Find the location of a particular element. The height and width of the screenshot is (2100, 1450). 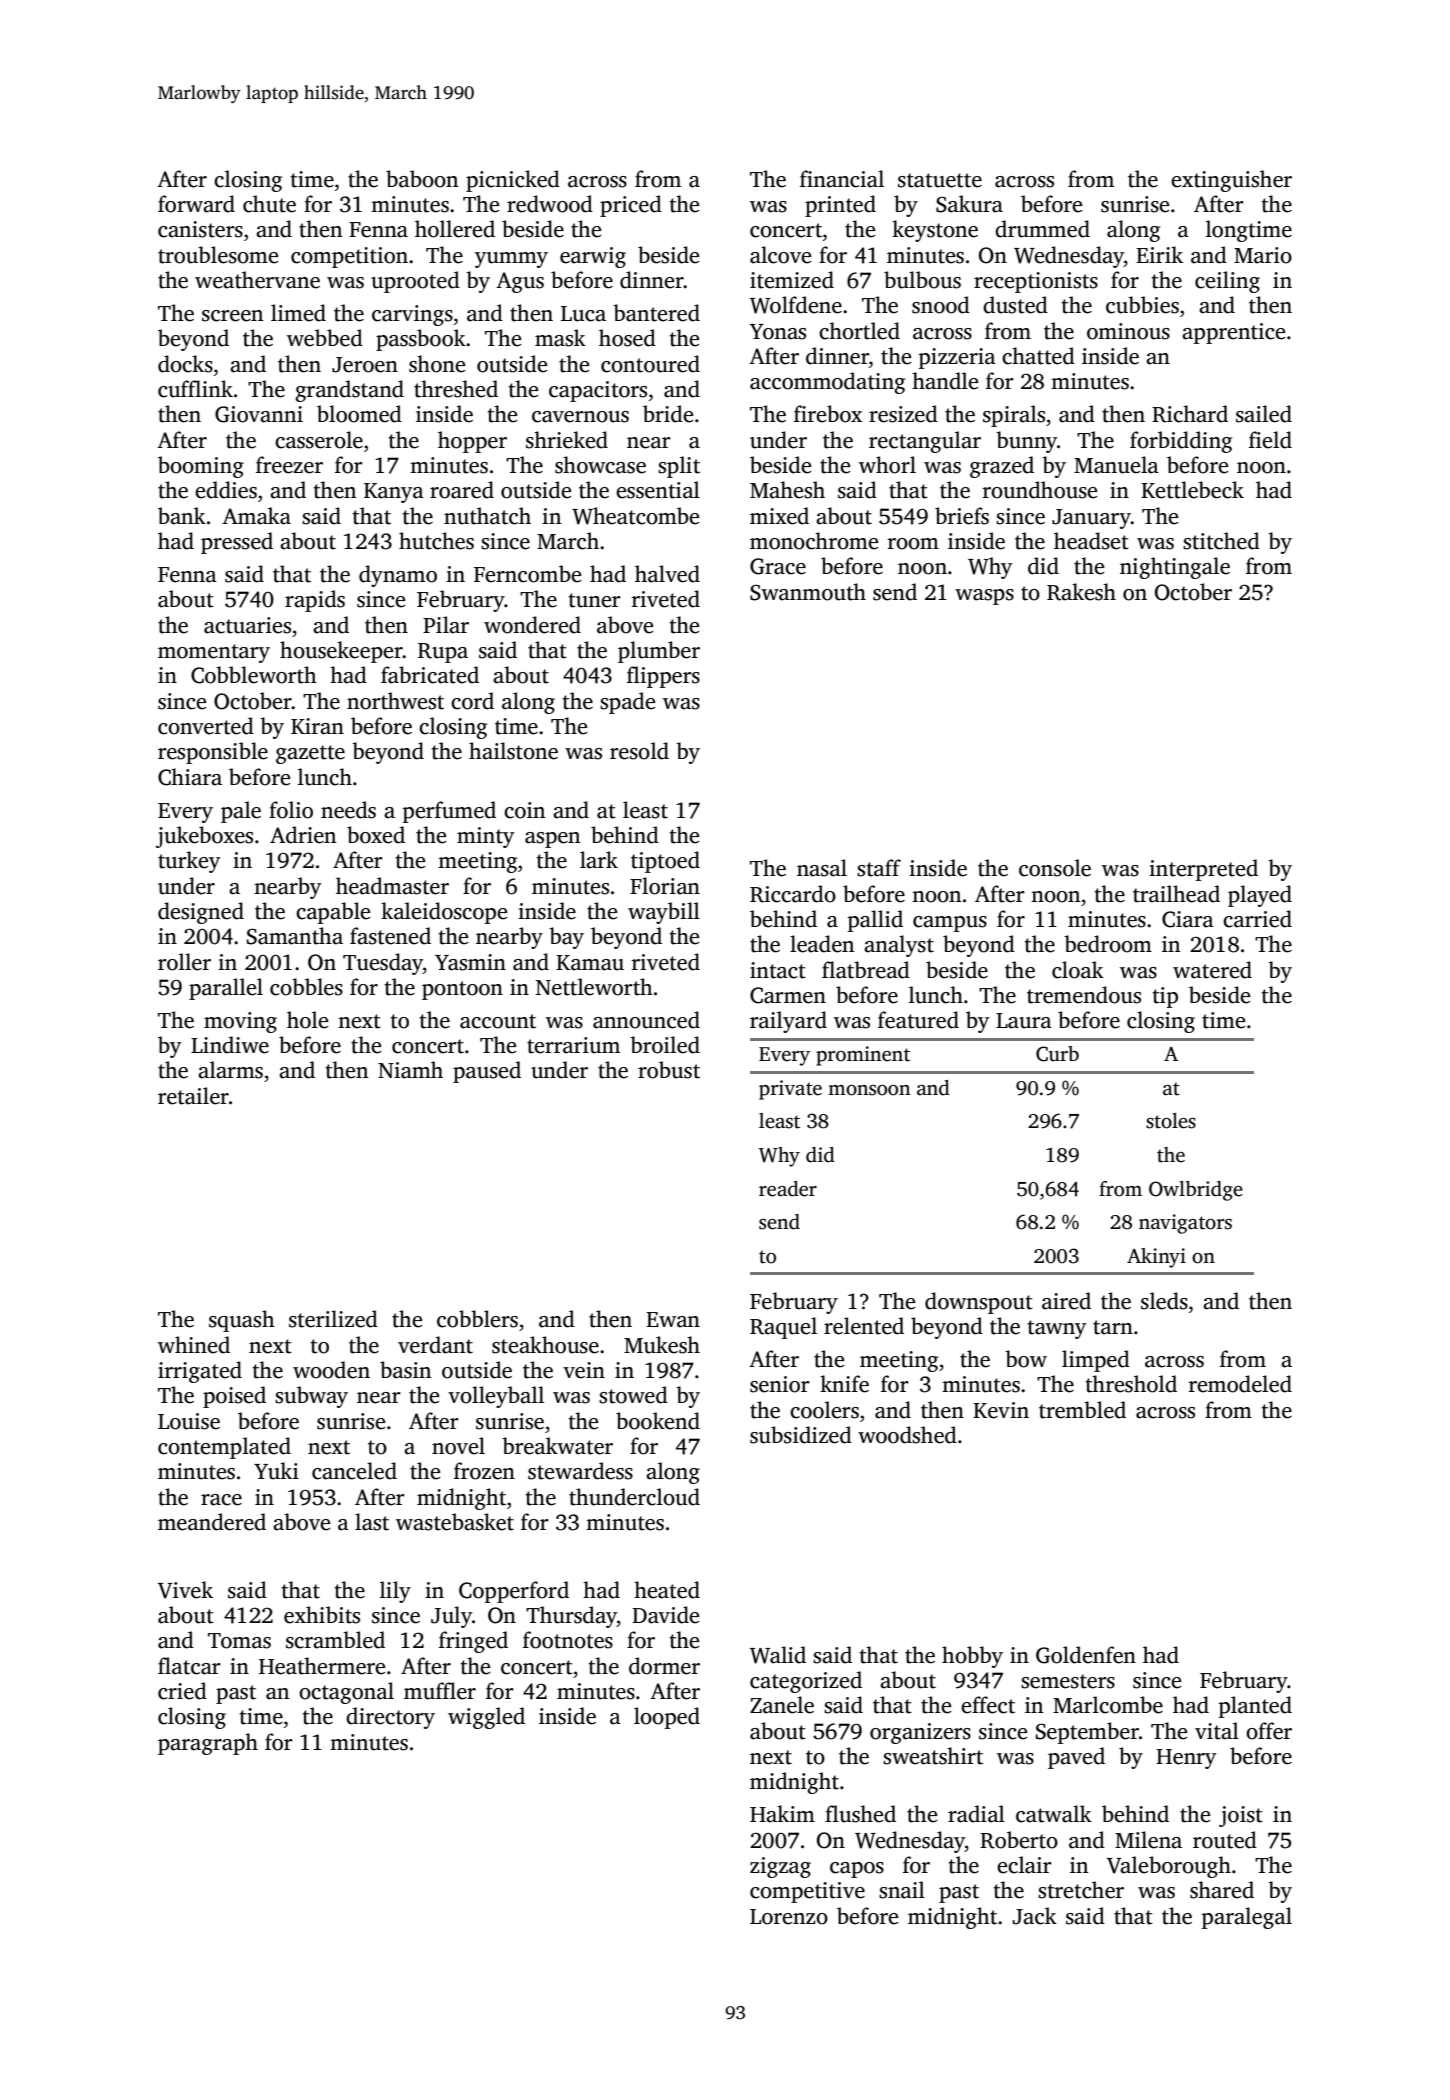

whined is located at coordinates (194, 1345).
